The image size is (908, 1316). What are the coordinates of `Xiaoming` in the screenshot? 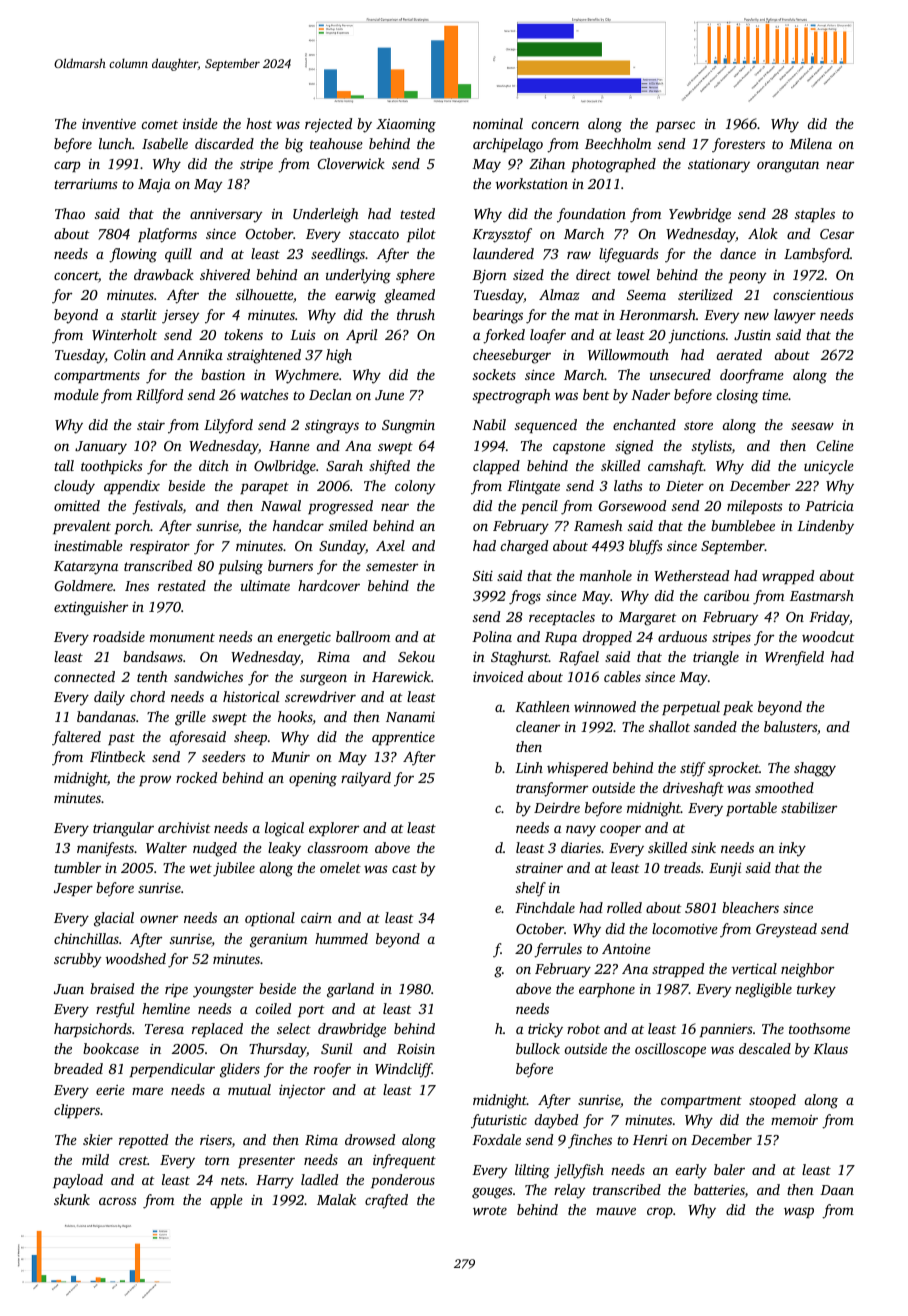 It's located at (406, 126).
